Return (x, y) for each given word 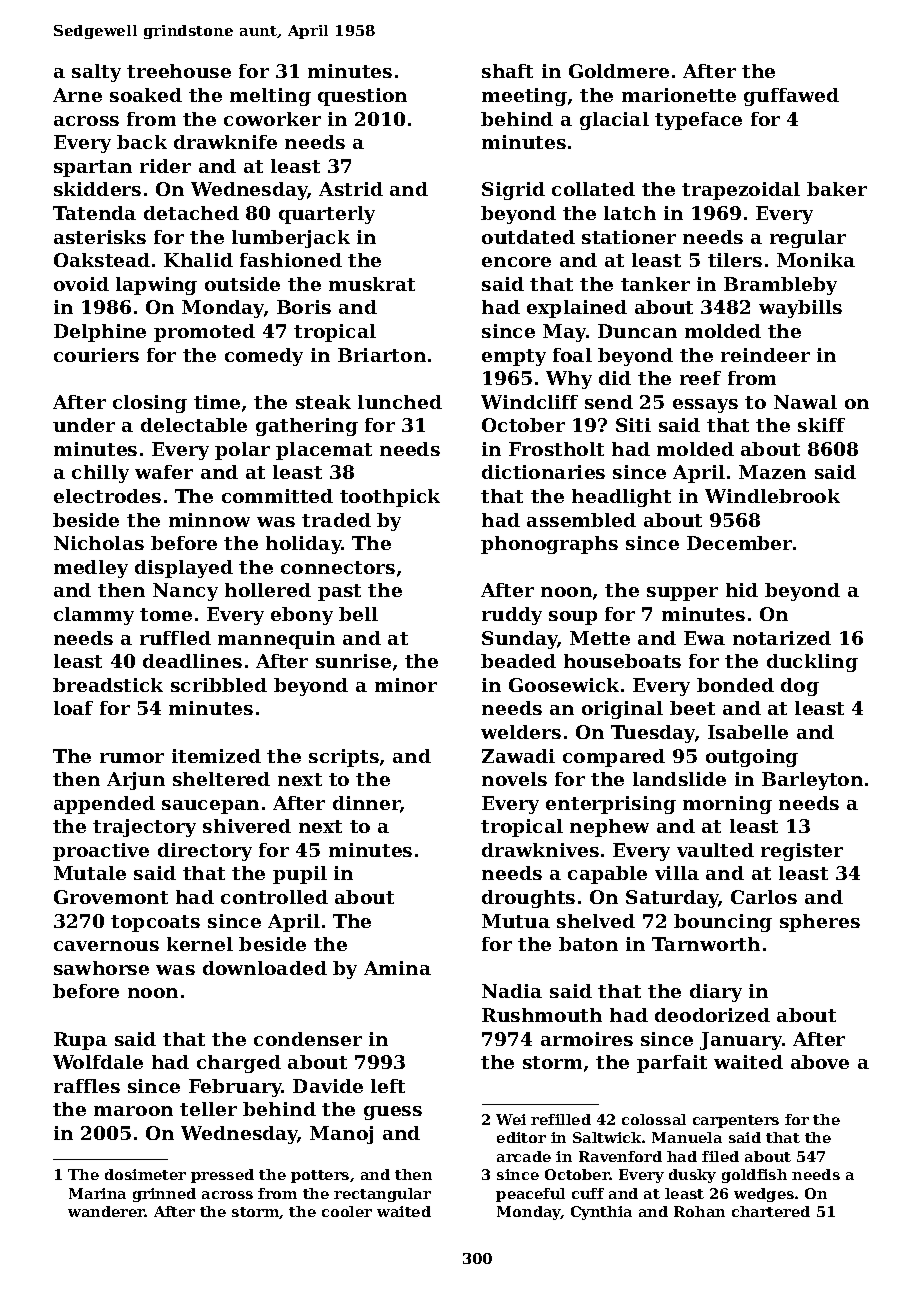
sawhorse (101, 968)
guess (393, 1113)
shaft (507, 71)
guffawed (791, 97)
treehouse (179, 71)
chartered (771, 1211)
